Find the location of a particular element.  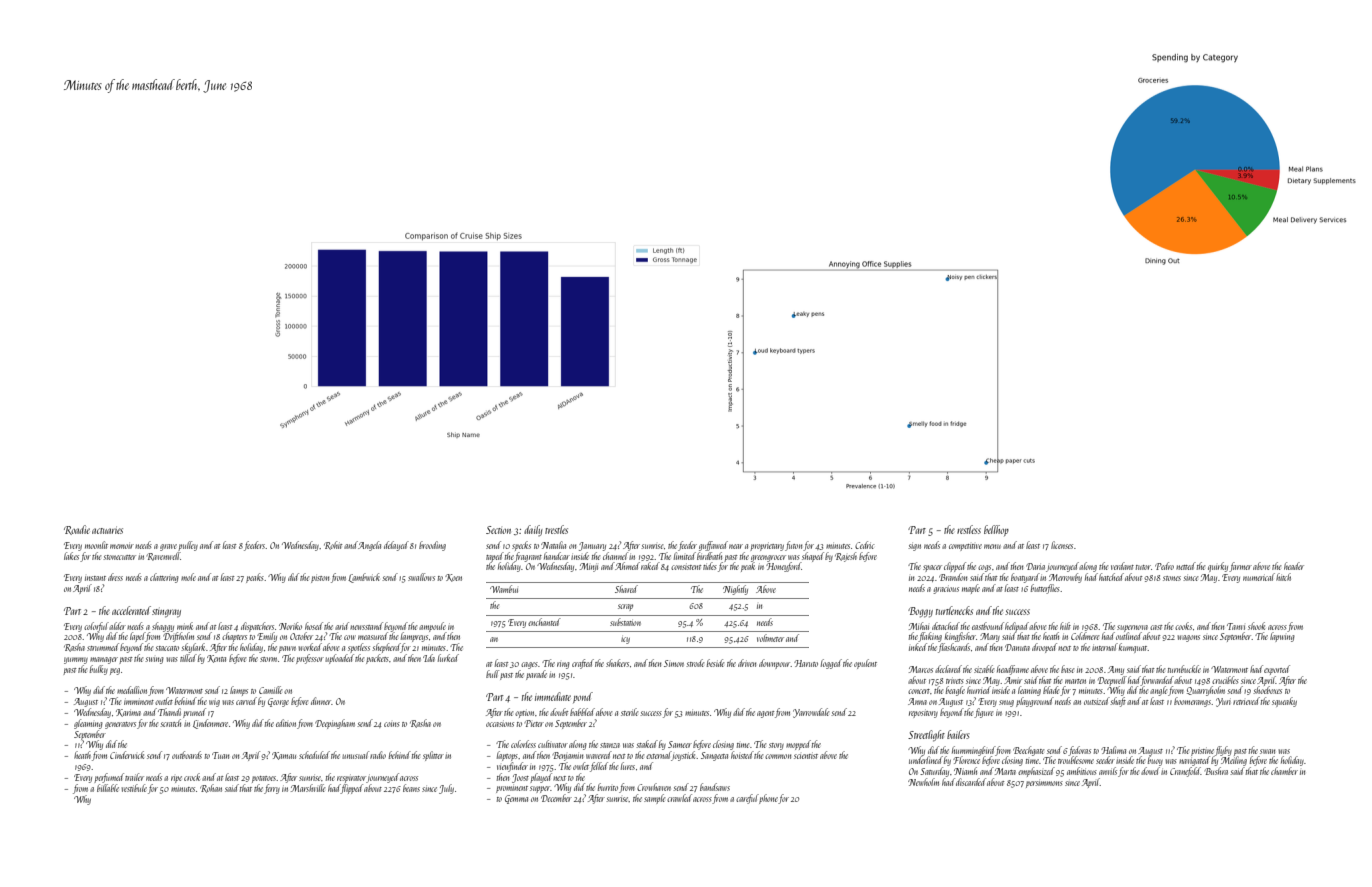

farmer is located at coordinates (1240, 567).
